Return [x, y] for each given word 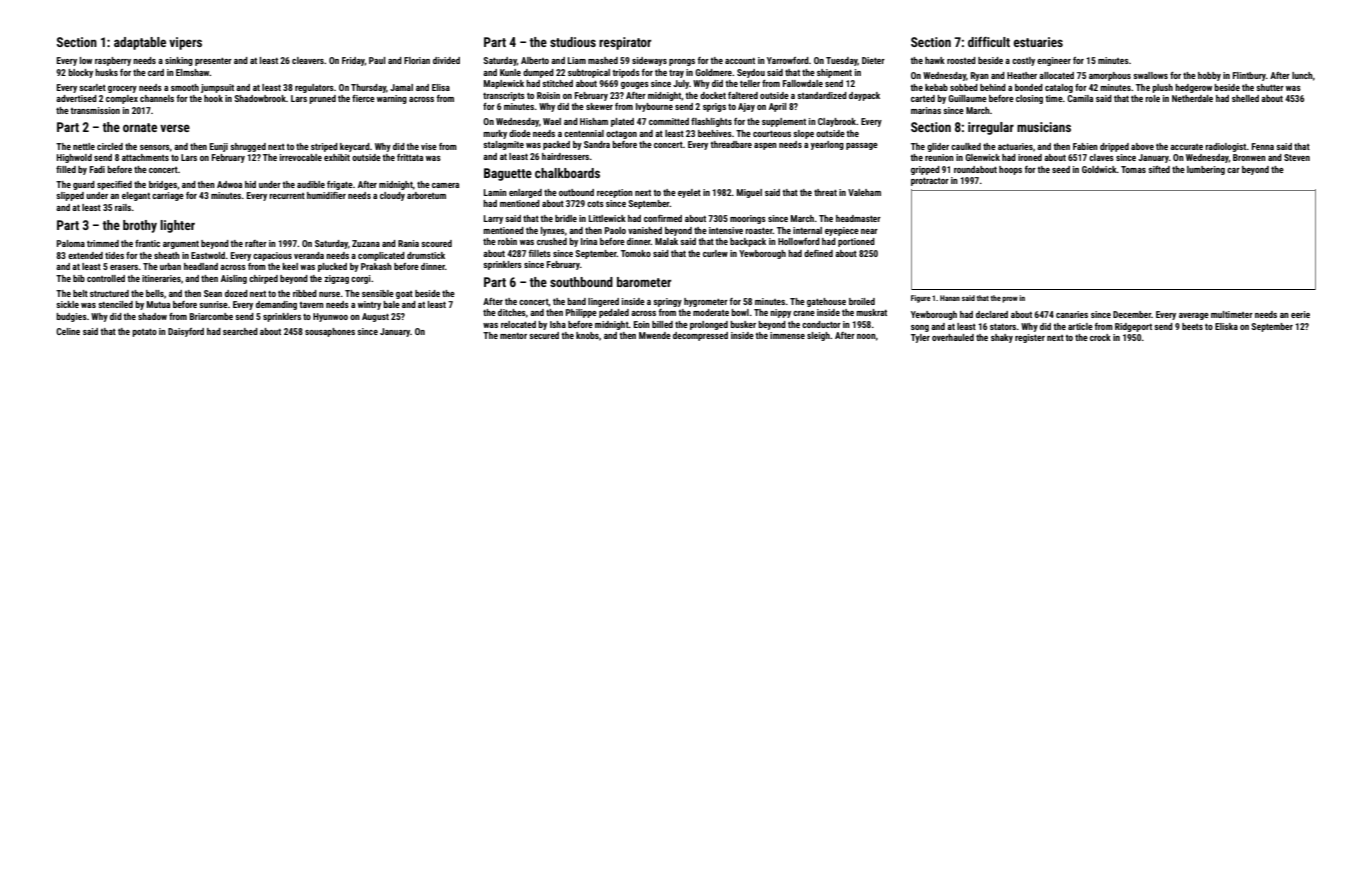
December [1132, 314]
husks [106, 72]
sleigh [818, 336]
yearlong [827, 145]
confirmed [663, 218]
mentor [513, 336]
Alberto [535, 60]
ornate [140, 127]
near [869, 231]
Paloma [71, 243]
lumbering [1206, 170]
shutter [1270, 87]
